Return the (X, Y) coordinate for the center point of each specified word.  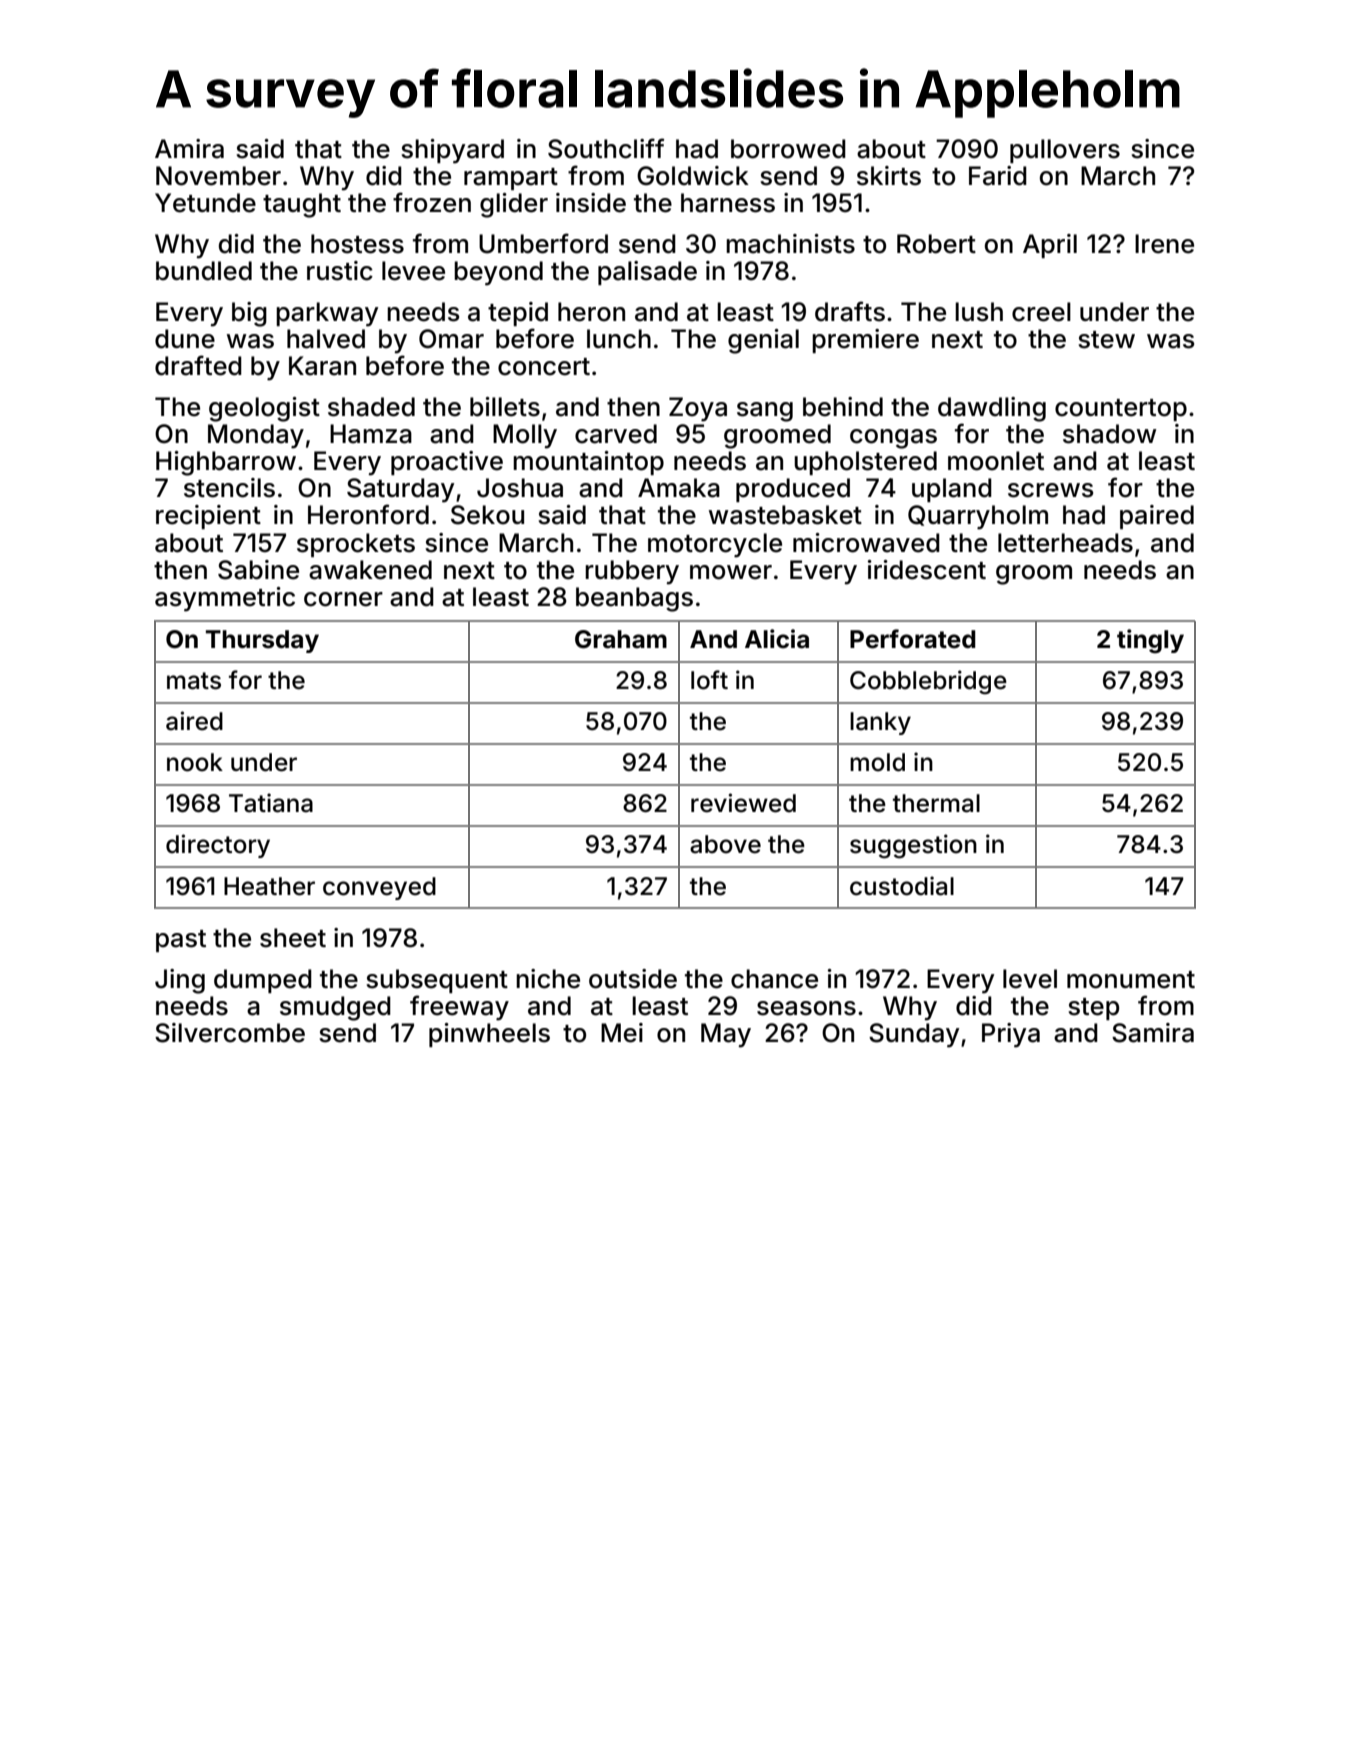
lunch (619, 339)
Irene (1164, 244)
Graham (621, 639)
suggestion (913, 846)
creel (1041, 312)
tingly (1150, 641)
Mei (622, 1033)
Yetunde (205, 203)
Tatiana (271, 803)
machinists (790, 244)
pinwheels (489, 1035)
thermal (936, 803)
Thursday (262, 641)
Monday (256, 436)
